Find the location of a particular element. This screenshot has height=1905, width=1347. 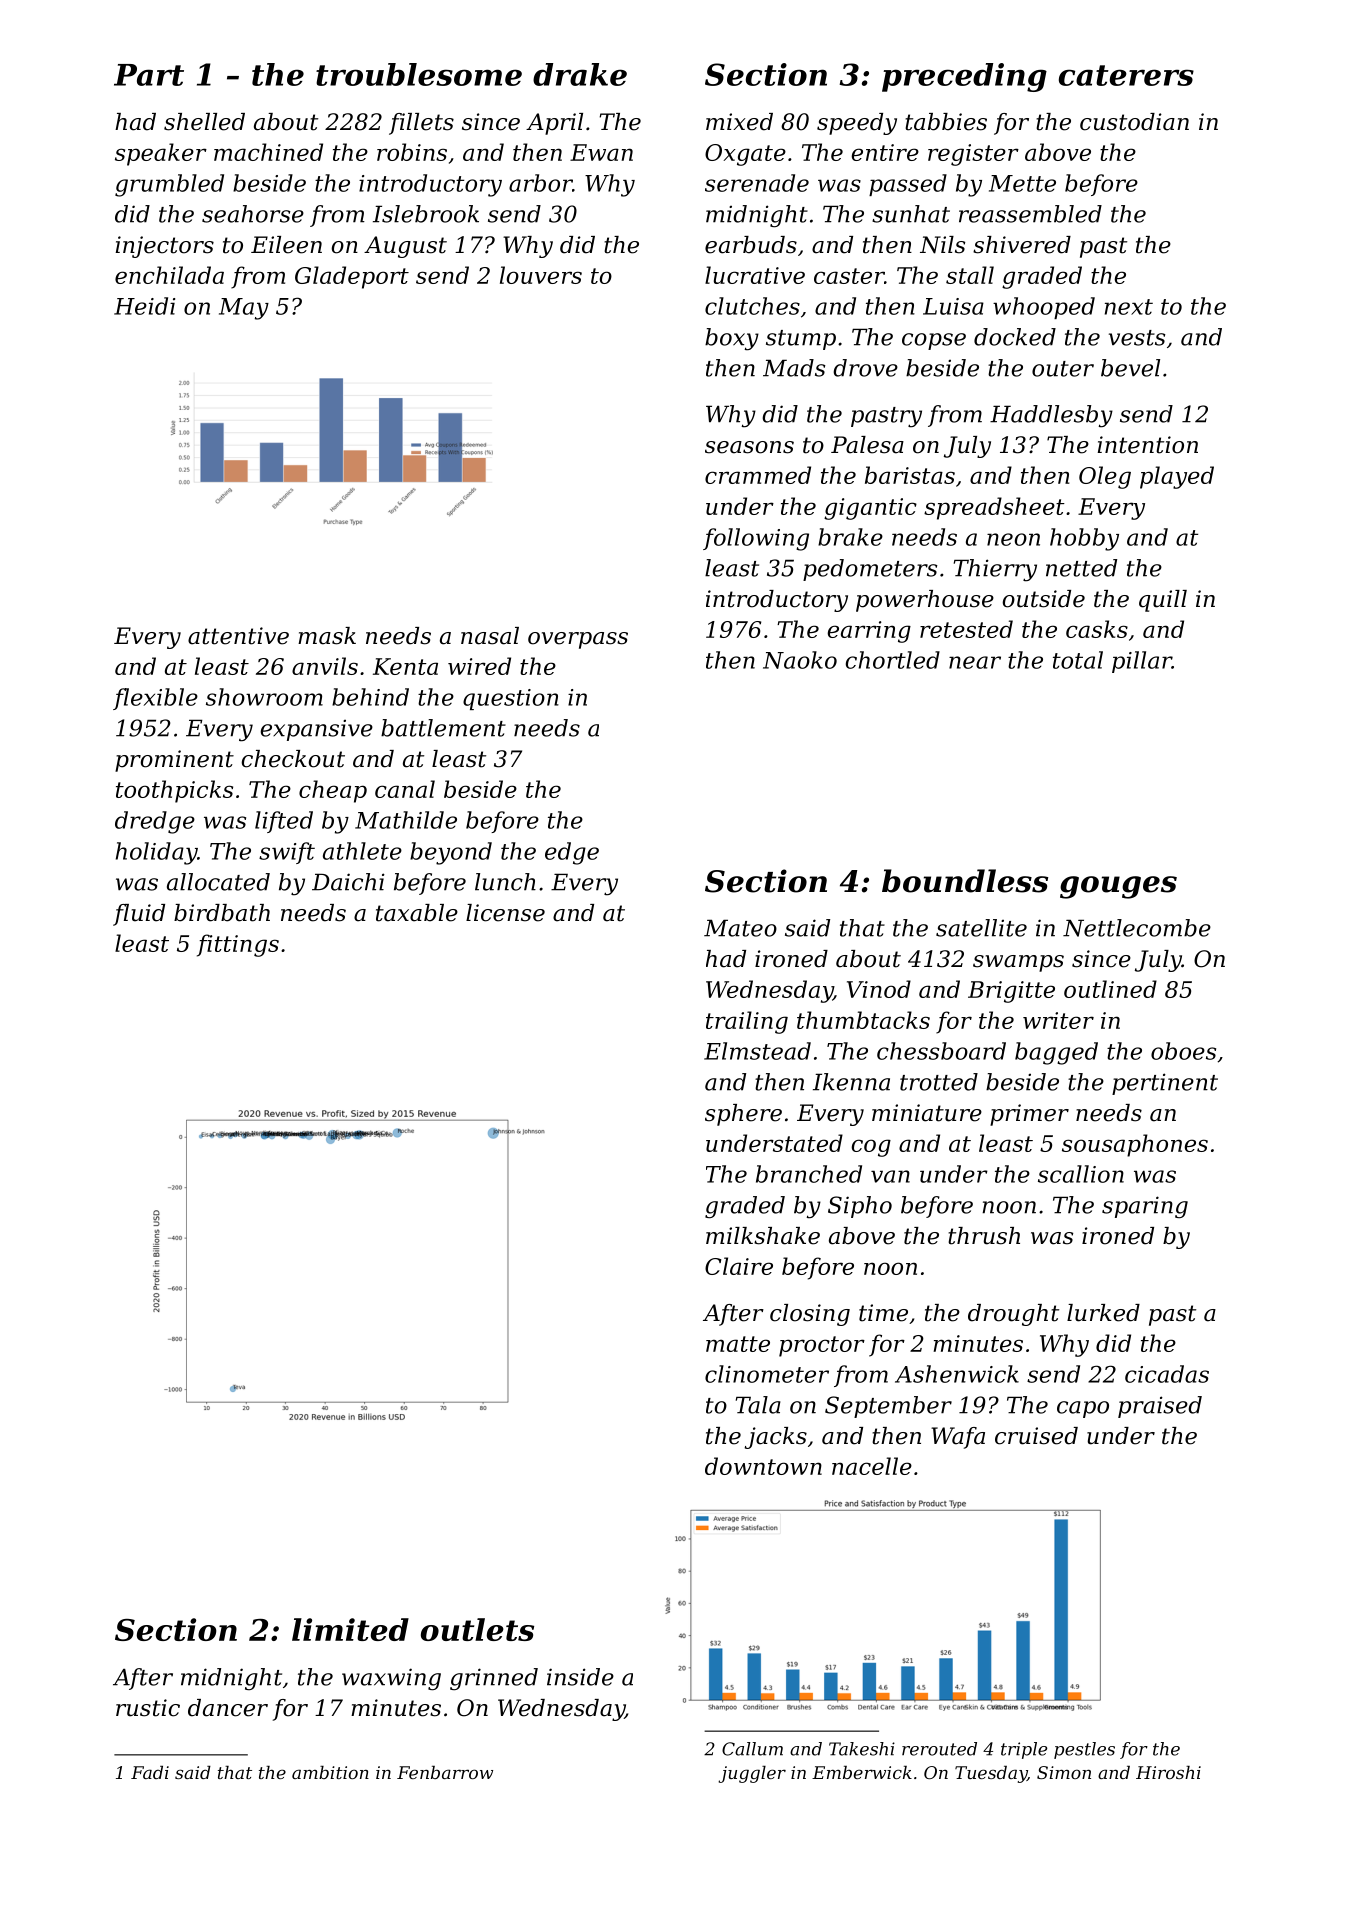

ambition is located at coordinates (330, 1772).
